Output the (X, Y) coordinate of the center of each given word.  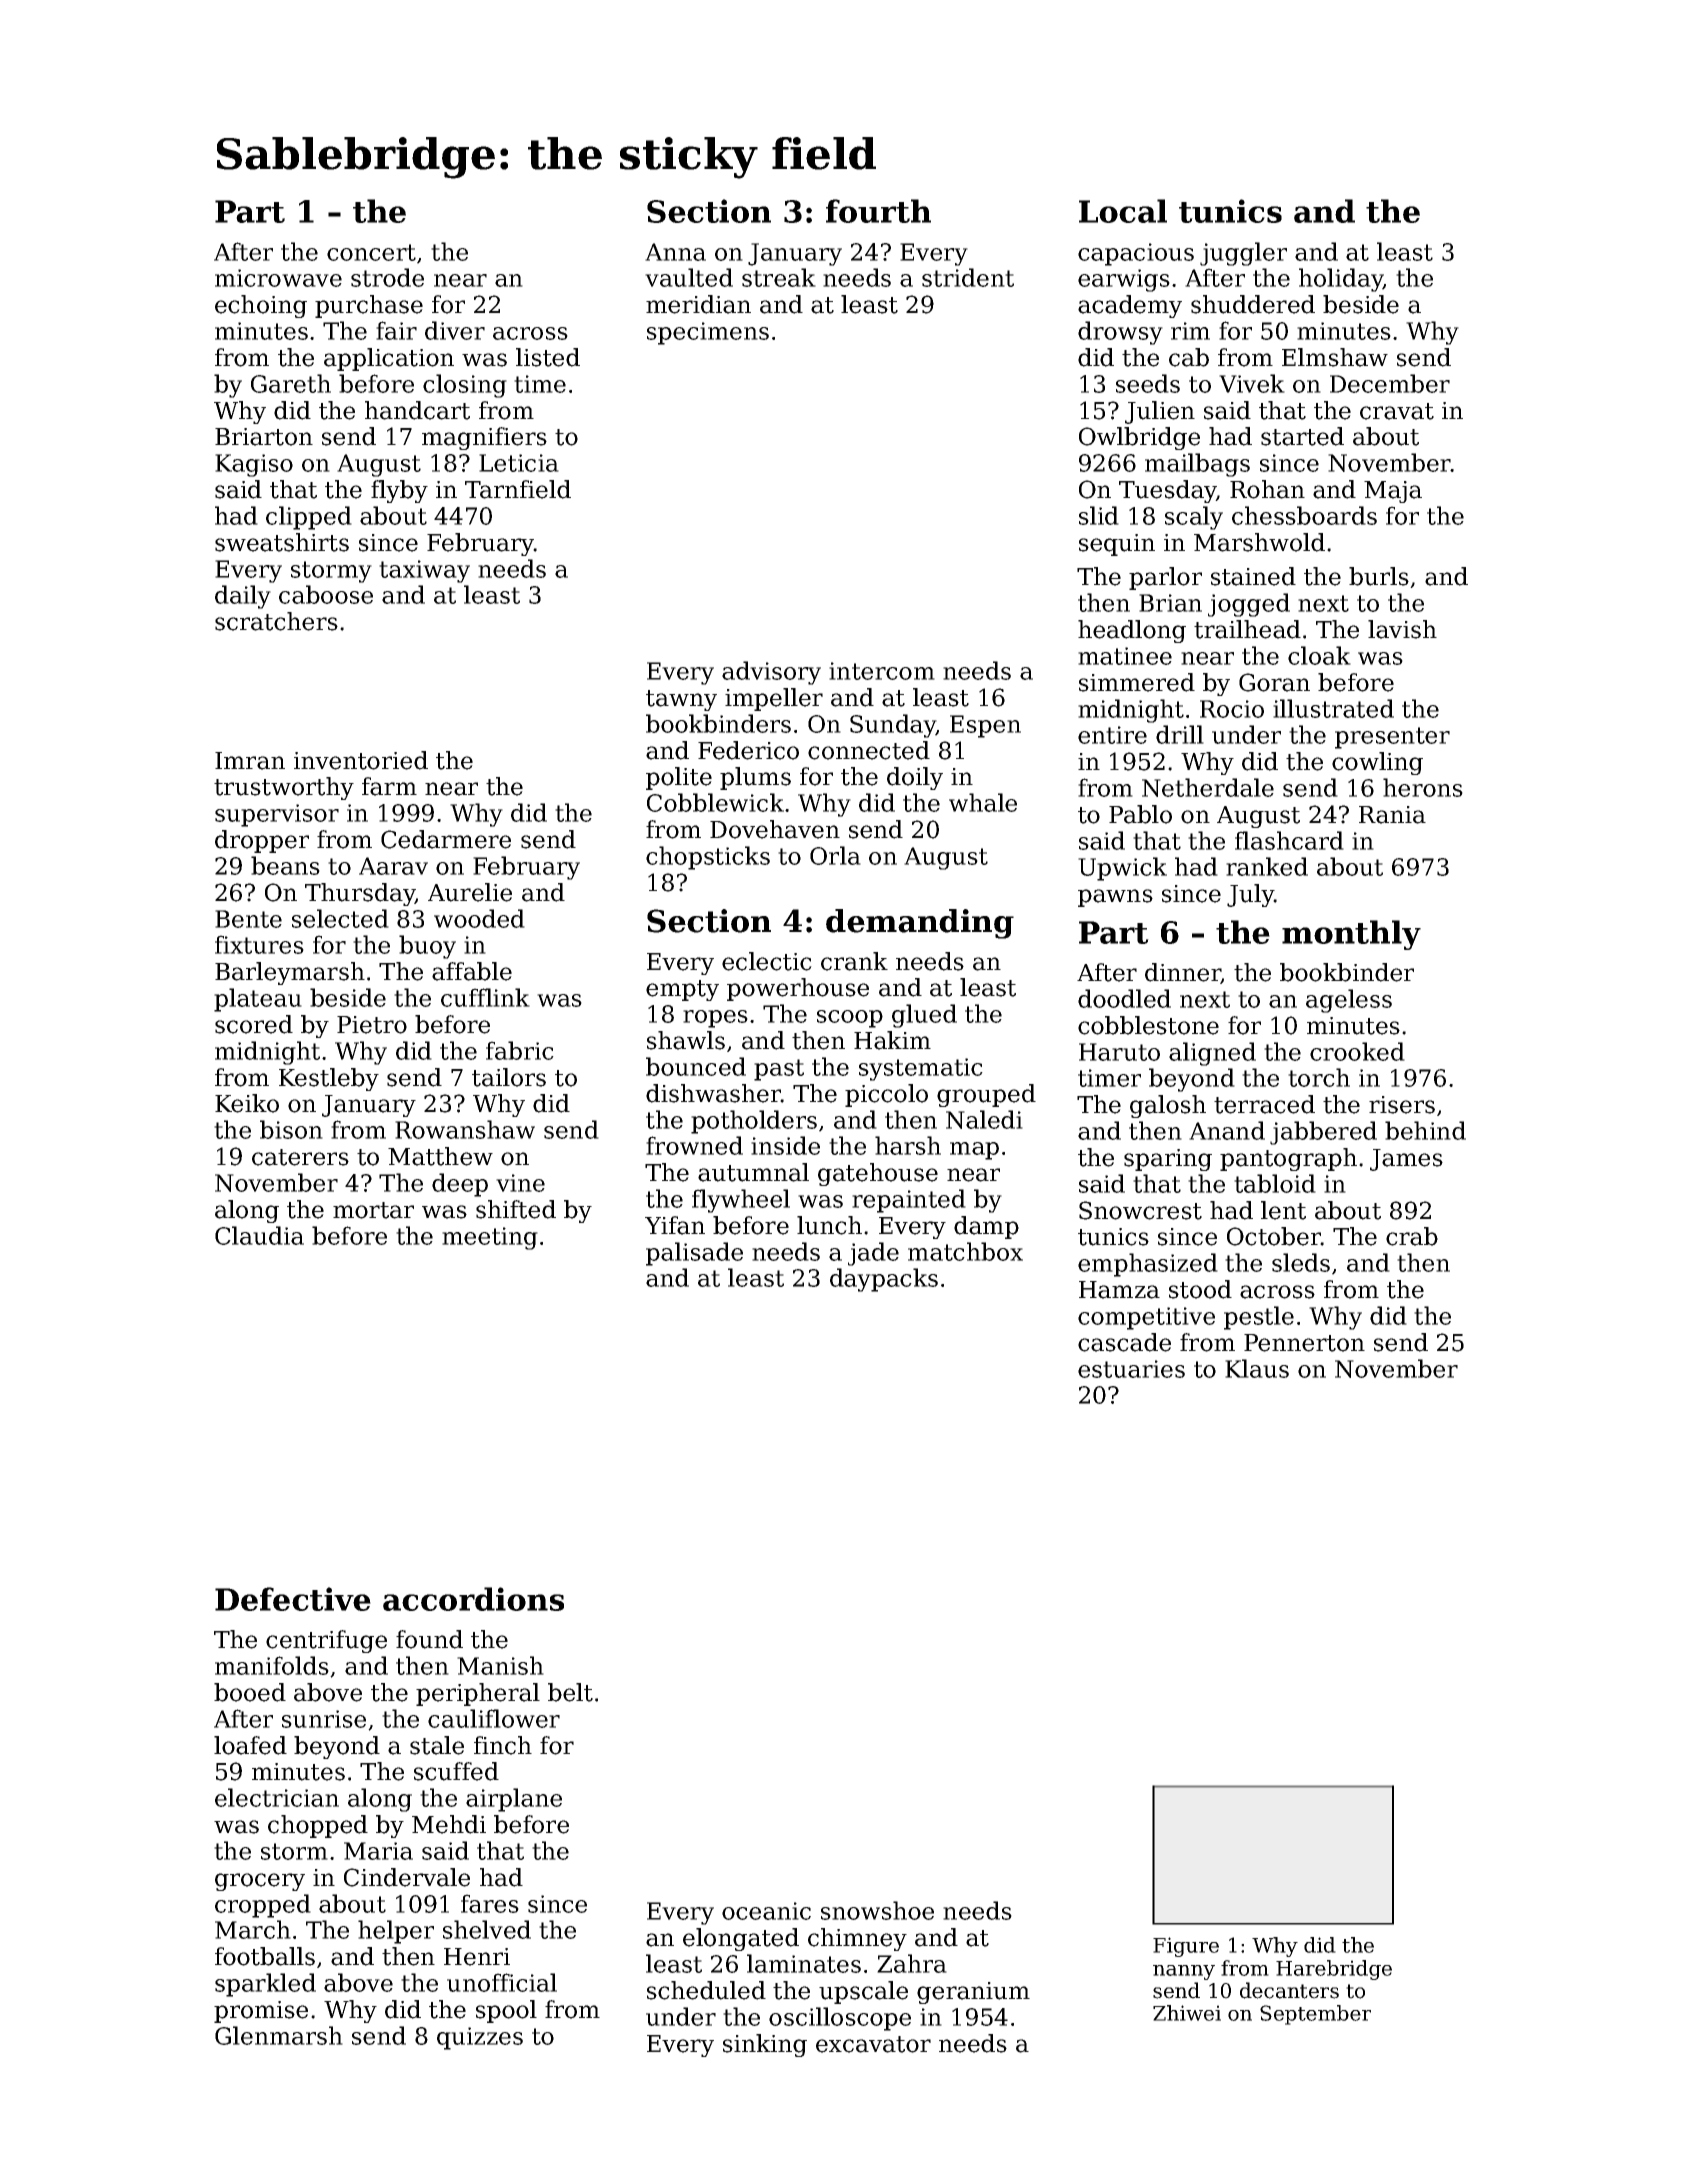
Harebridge (1334, 1970)
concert (371, 252)
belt (570, 1692)
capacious (1136, 254)
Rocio (1232, 709)
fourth (878, 211)
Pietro (372, 1025)
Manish (500, 1665)
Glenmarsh (279, 2035)
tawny (681, 700)
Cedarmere (446, 839)
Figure (1186, 1947)
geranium (973, 1993)
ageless (1349, 1001)
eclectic (767, 961)
